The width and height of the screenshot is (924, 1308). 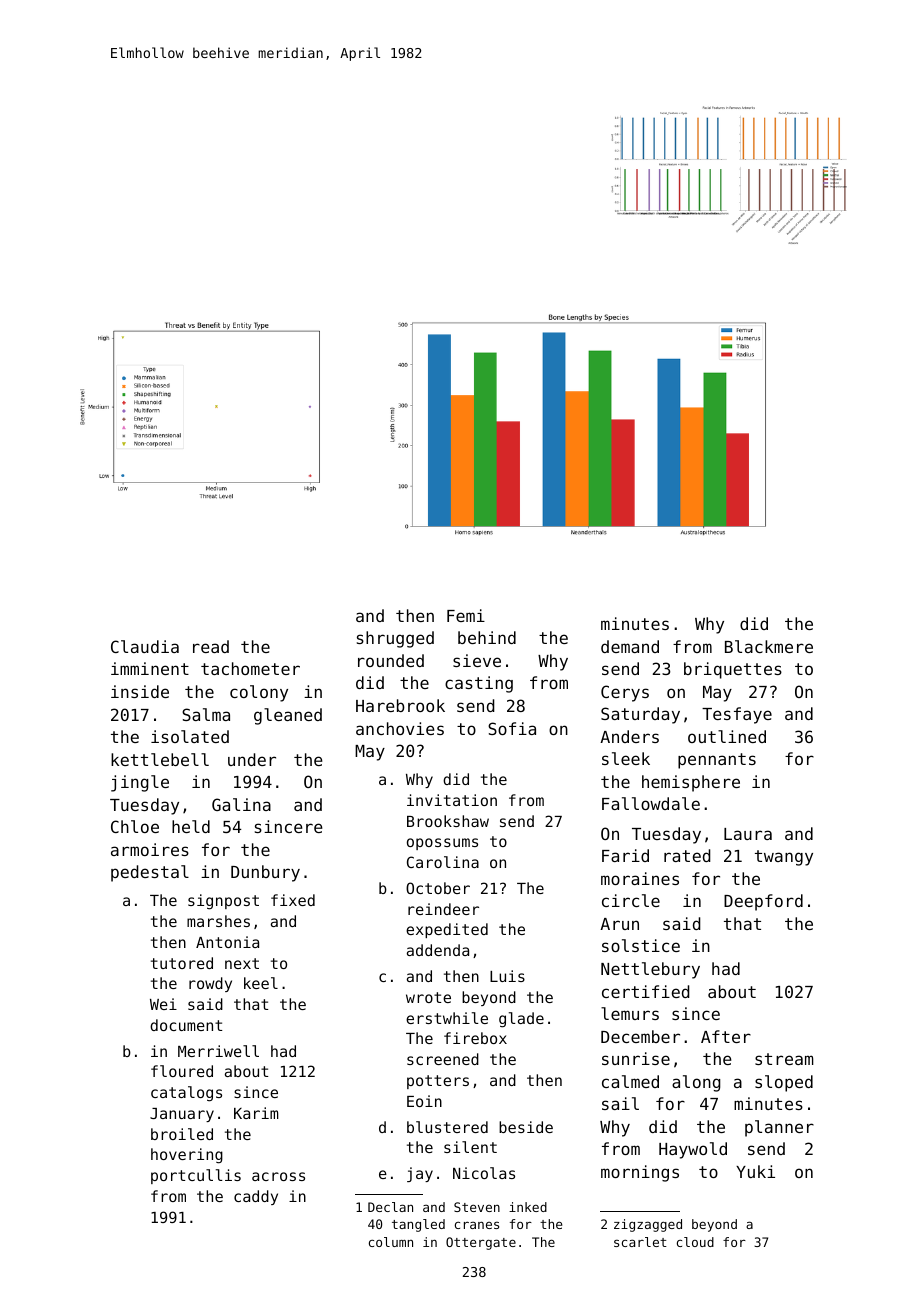 I want to click on isolated, so click(x=190, y=736).
